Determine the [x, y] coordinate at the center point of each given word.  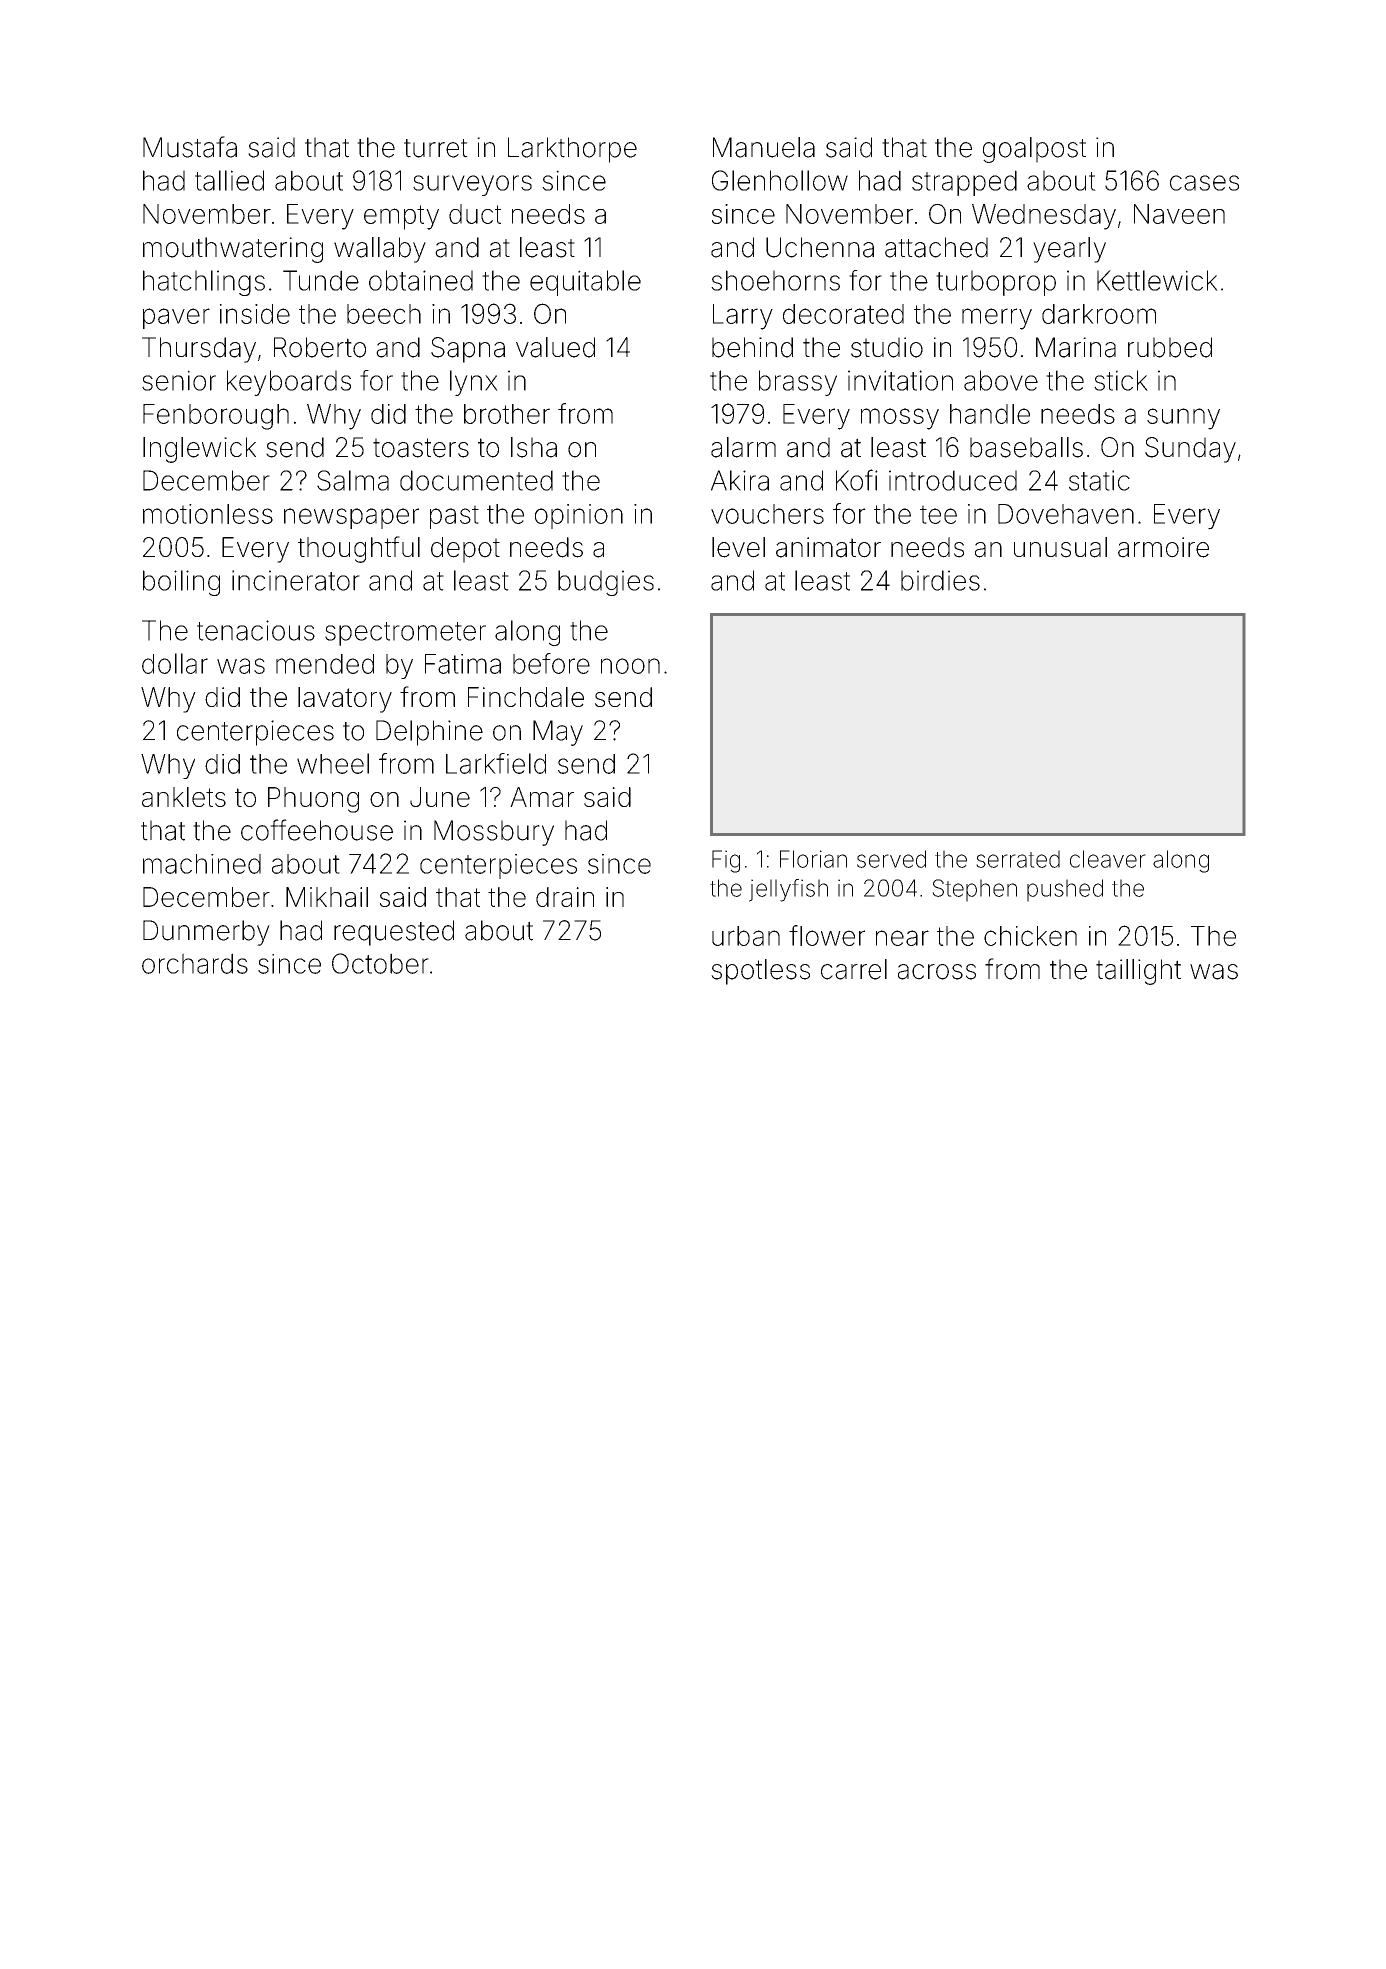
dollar [175, 663]
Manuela [764, 147]
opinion [579, 516]
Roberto [320, 347]
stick [1121, 380]
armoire [1163, 547]
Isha [534, 447]
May [558, 733]
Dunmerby [206, 933]
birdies [940, 580]
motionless [208, 514]
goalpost [1034, 150]
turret [436, 148]
